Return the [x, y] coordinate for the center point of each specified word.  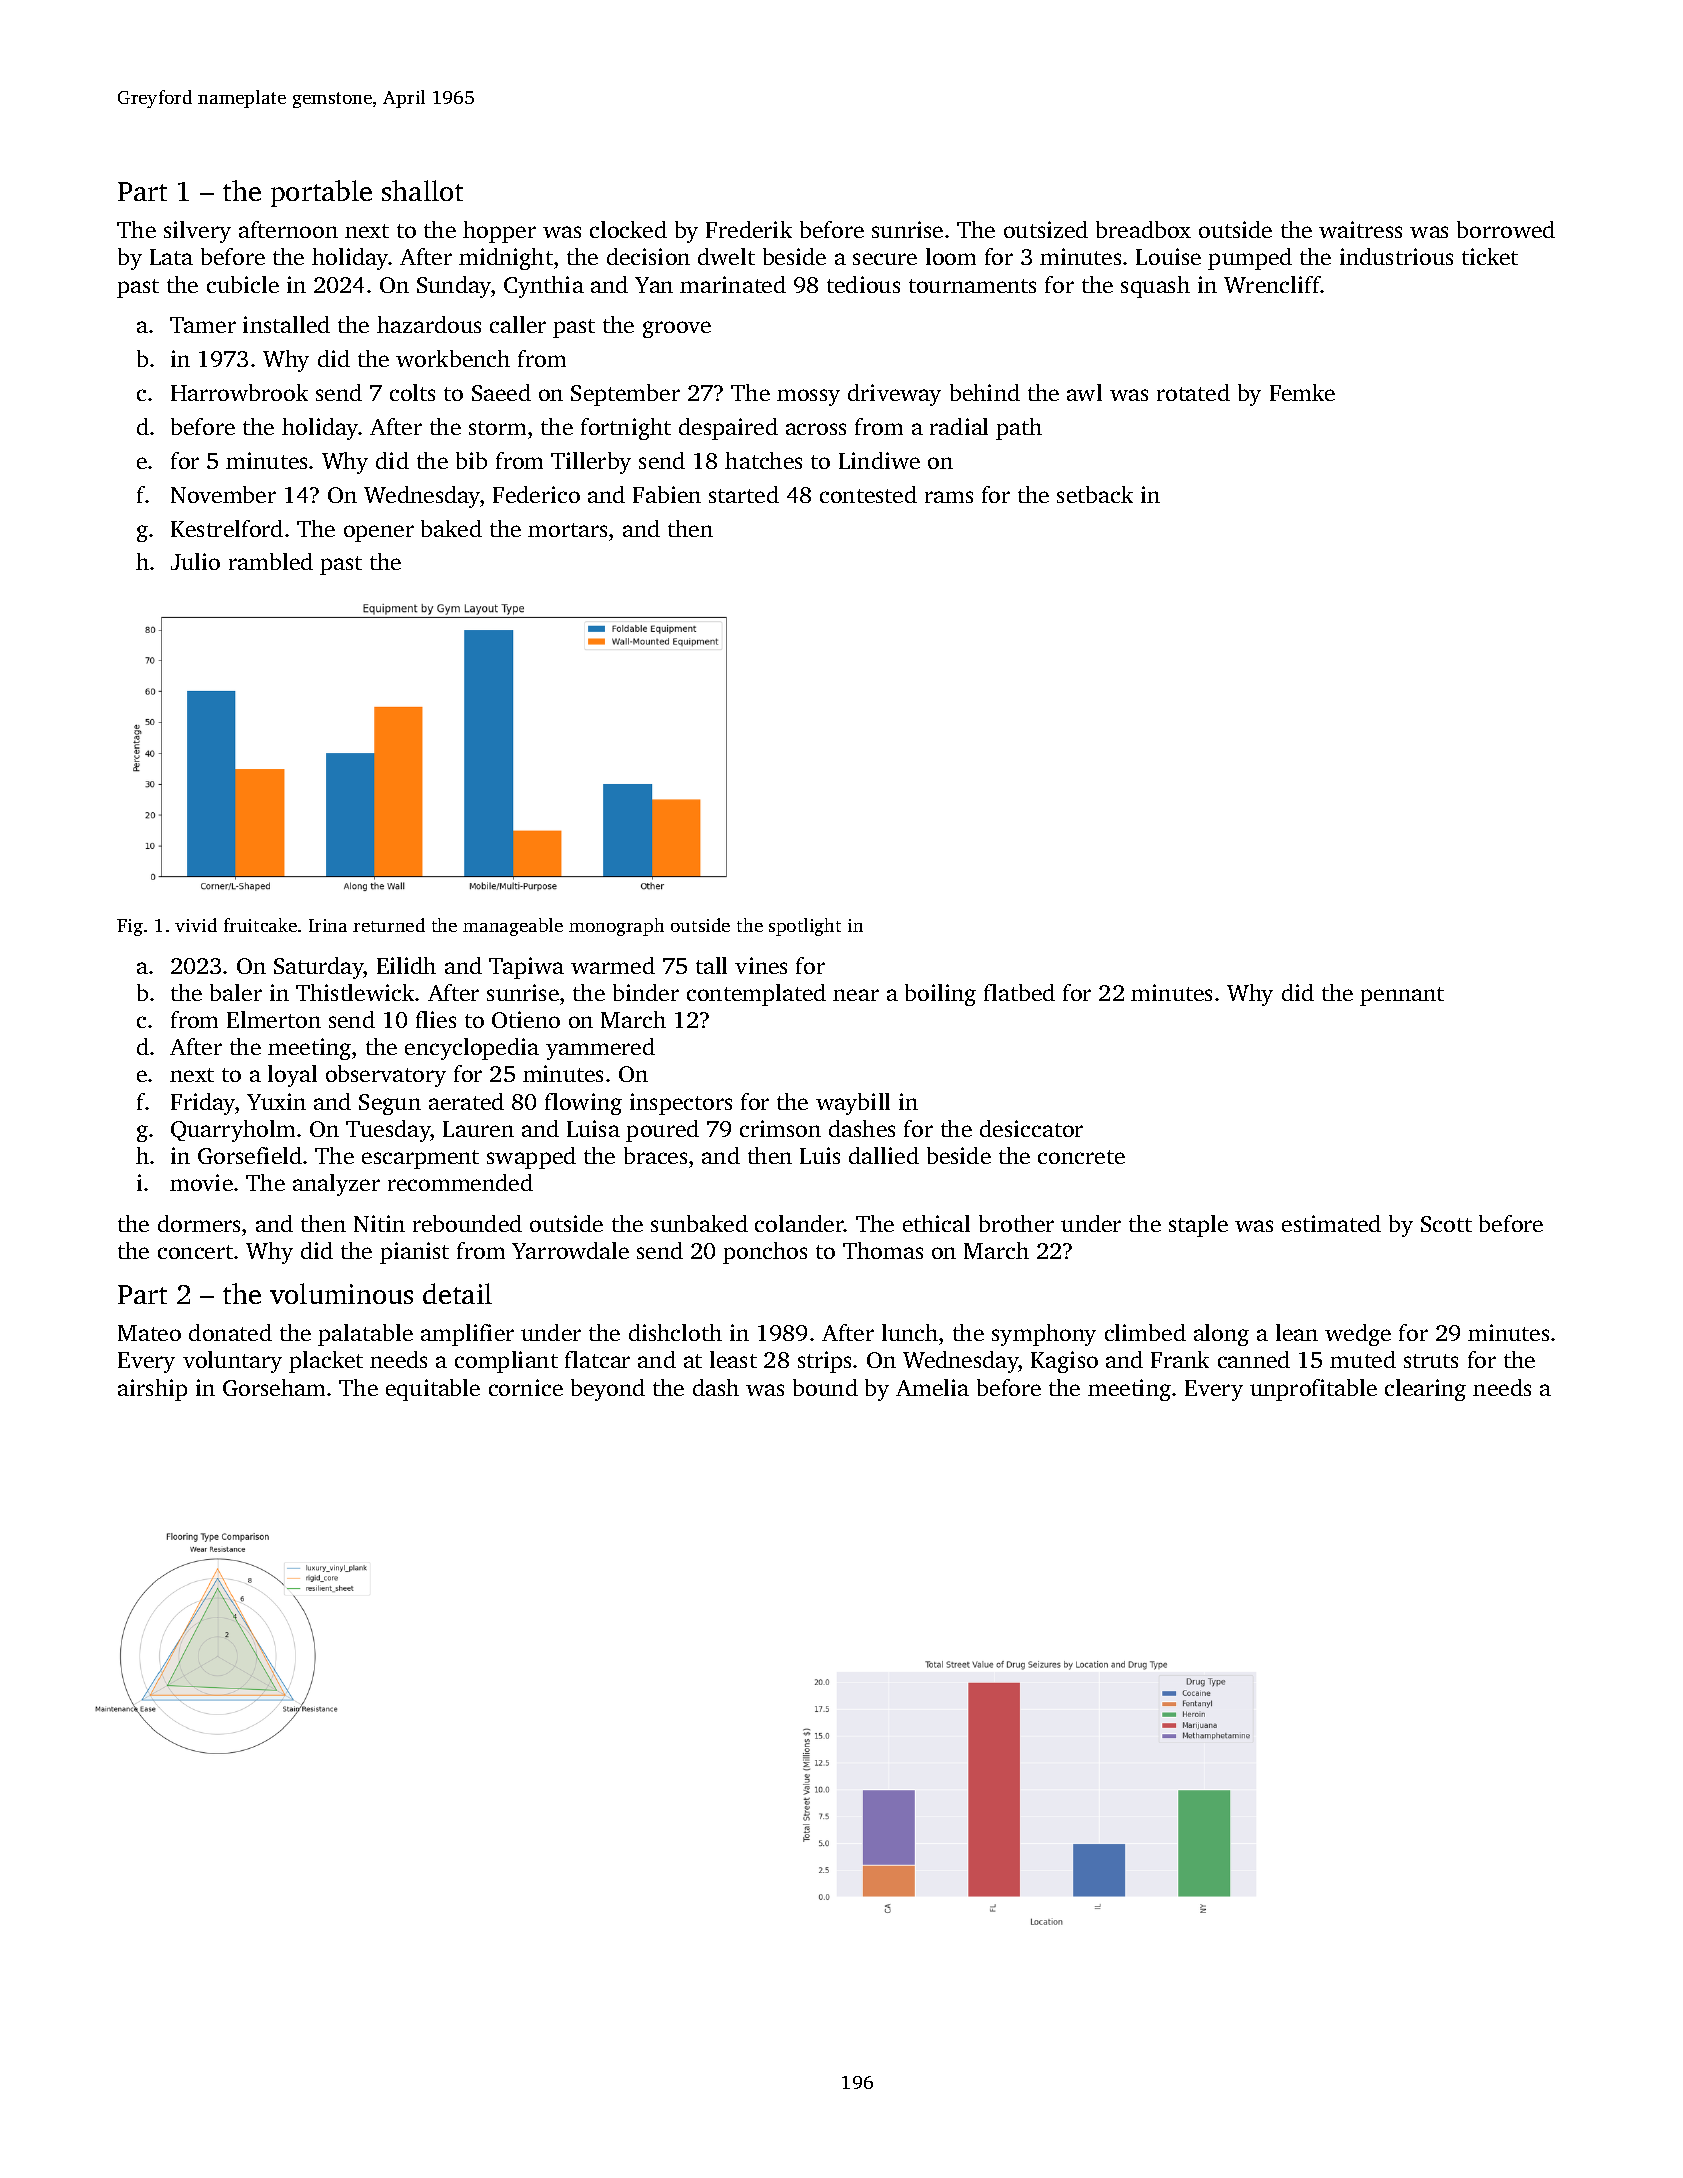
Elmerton [274, 1019]
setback [1095, 494]
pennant [1402, 996]
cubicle [243, 284]
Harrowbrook [239, 392]
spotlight [805, 927]
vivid [196, 925]
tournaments [972, 286]
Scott [1446, 1224]
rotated [1193, 392]
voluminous [341, 1293]
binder [646, 992]
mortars [567, 530]
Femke [1302, 392]
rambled [271, 561]
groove [677, 329]
